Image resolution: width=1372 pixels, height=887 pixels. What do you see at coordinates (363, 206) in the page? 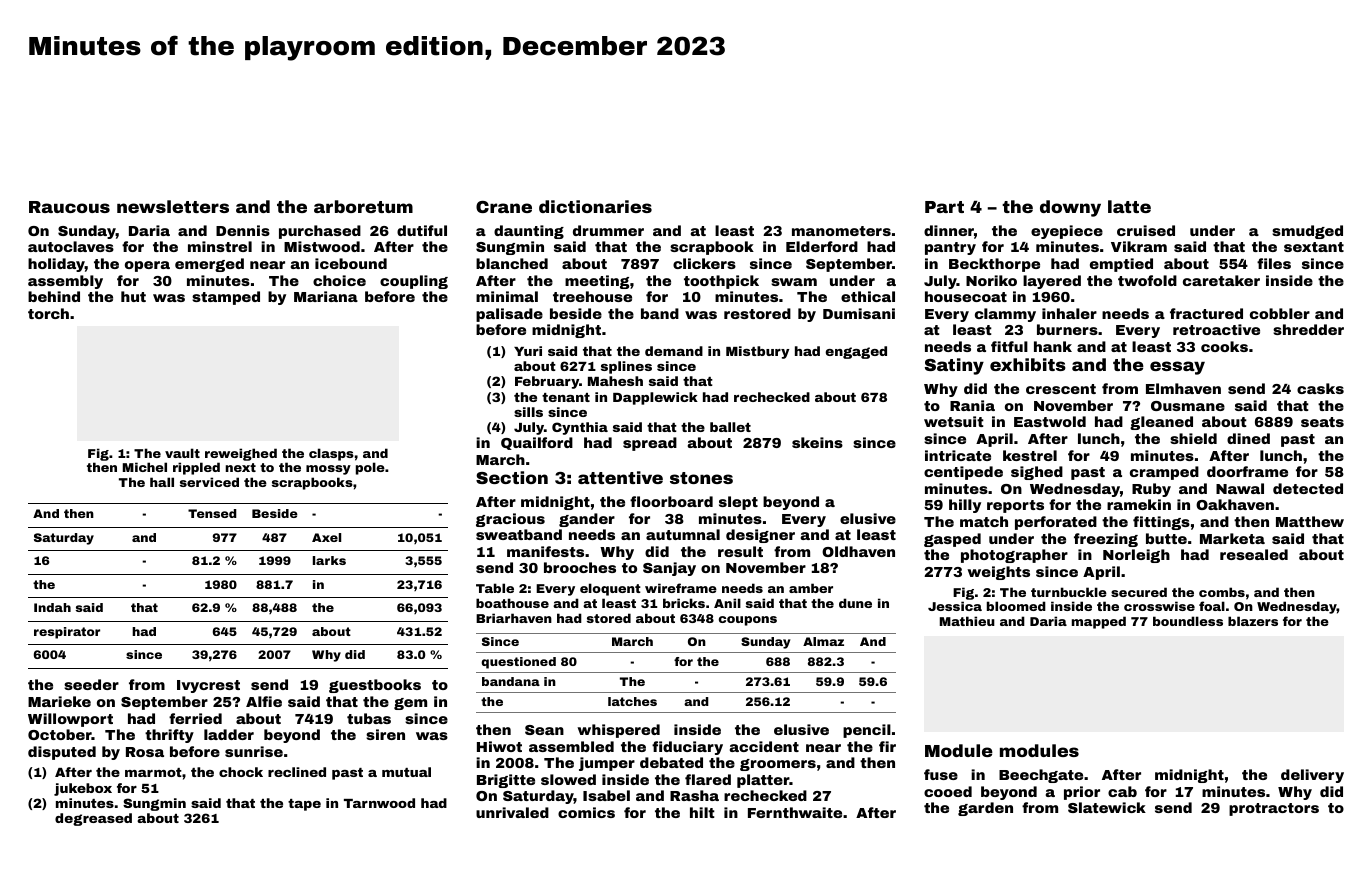
I see `arboretum` at bounding box center [363, 206].
